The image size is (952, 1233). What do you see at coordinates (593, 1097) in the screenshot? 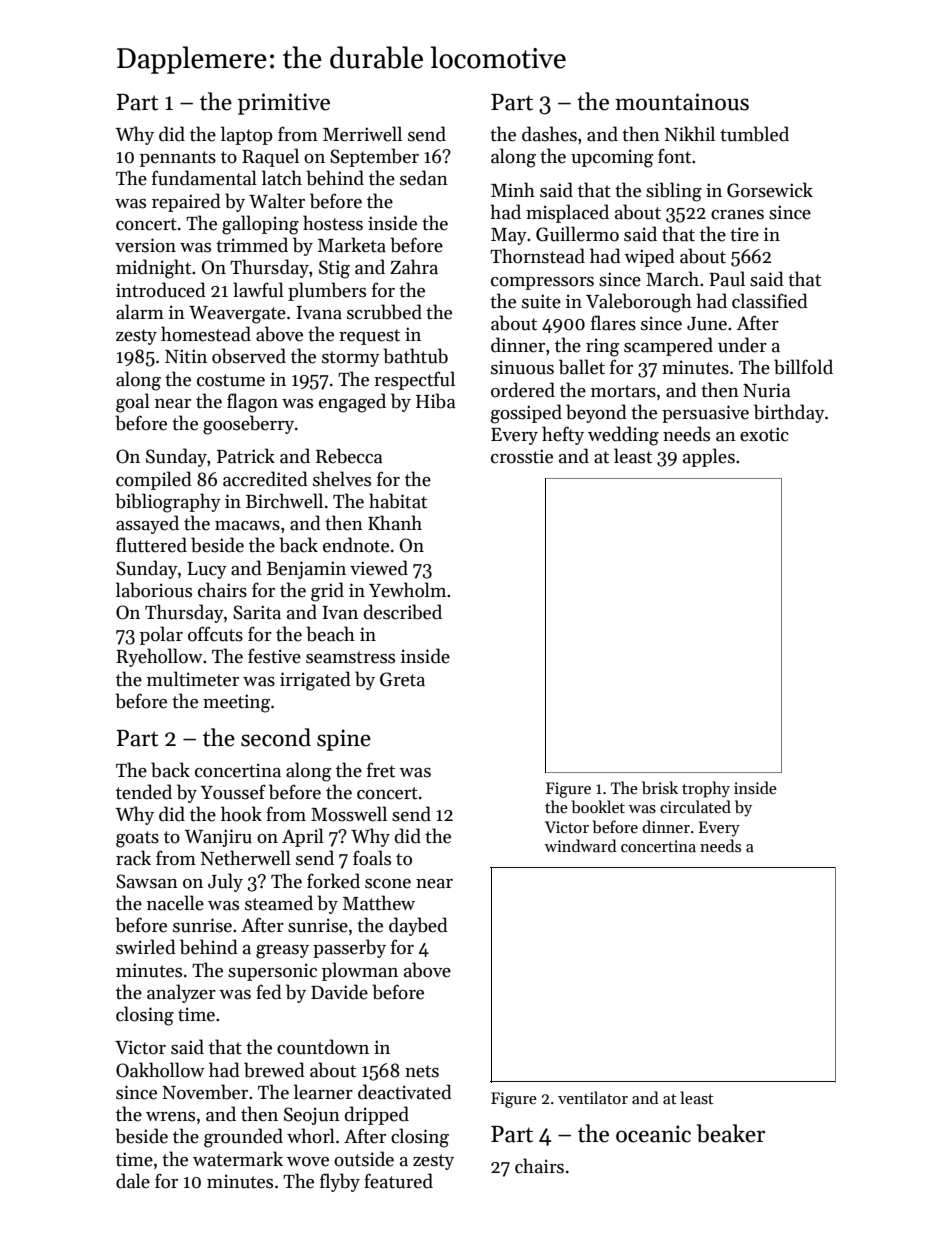
I see `ventilator` at bounding box center [593, 1097].
